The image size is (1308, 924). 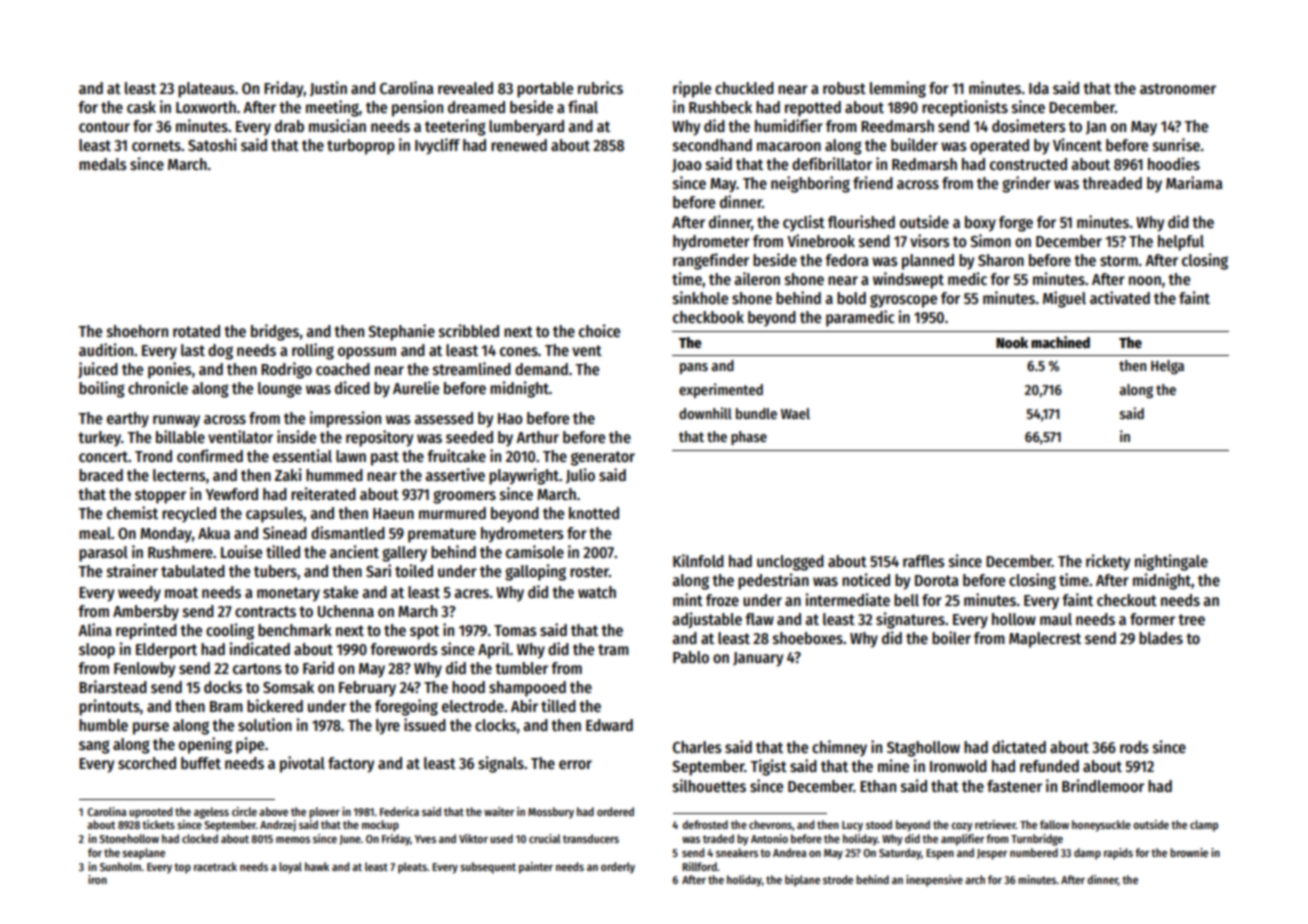 I want to click on tumbler, so click(x=521, y=668).
